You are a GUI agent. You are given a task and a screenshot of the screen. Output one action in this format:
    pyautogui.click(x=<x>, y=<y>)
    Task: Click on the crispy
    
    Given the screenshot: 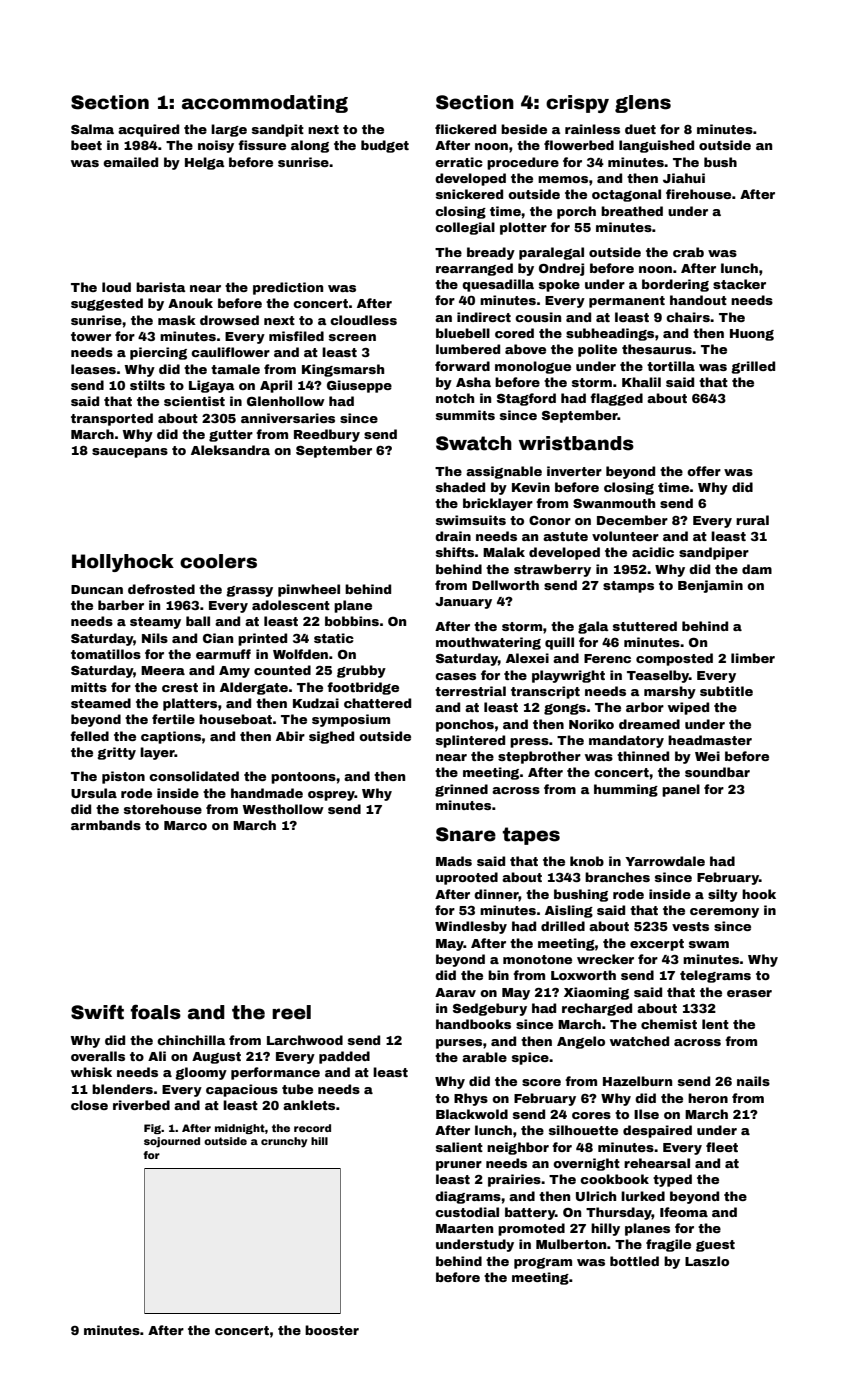 What is the action you would take?
    pyautogui.click(x=577, y=104)
